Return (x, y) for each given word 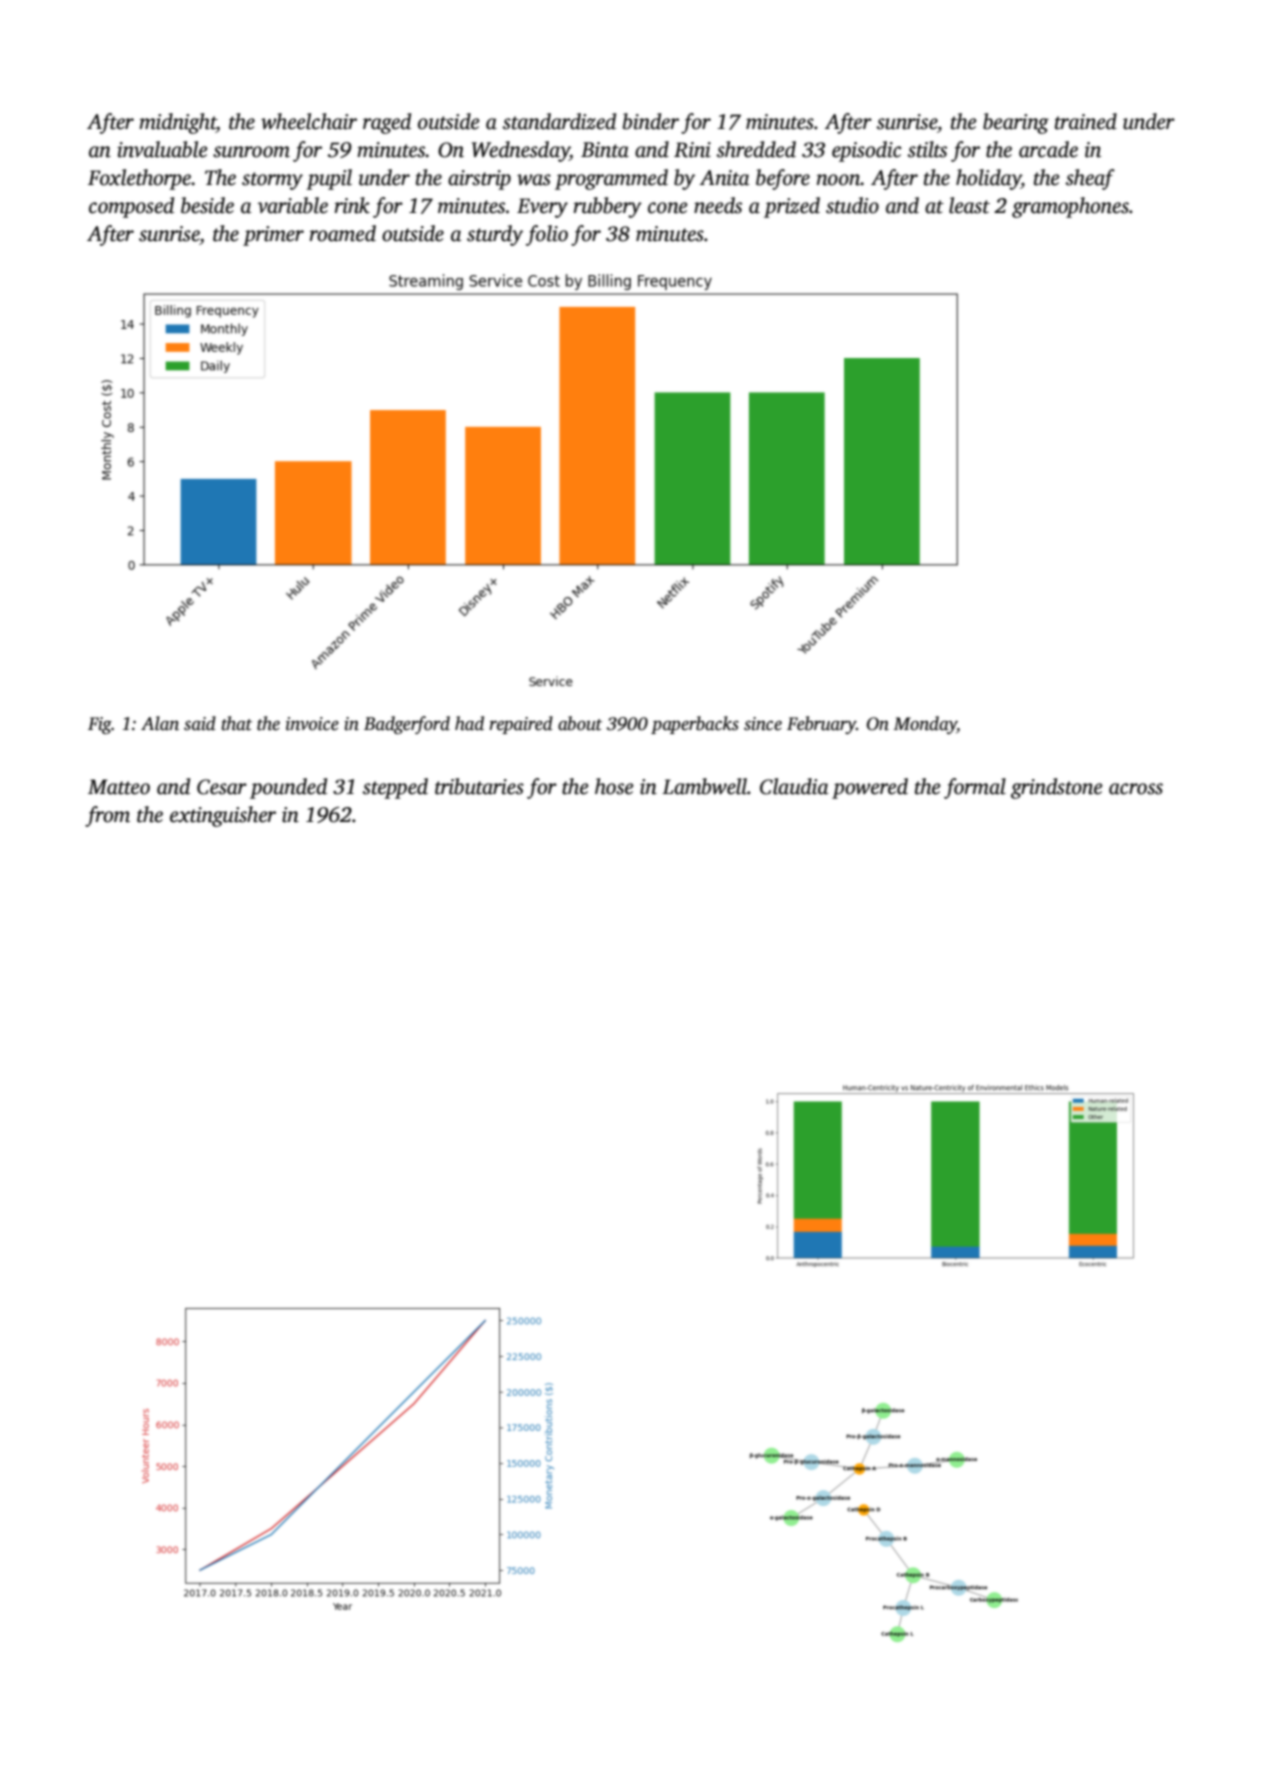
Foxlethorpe (140, 179)
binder (651, 121)
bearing (1016, 123)
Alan (160, 723)
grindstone (1057, 788)
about (580, 723)
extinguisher (223, 816)
